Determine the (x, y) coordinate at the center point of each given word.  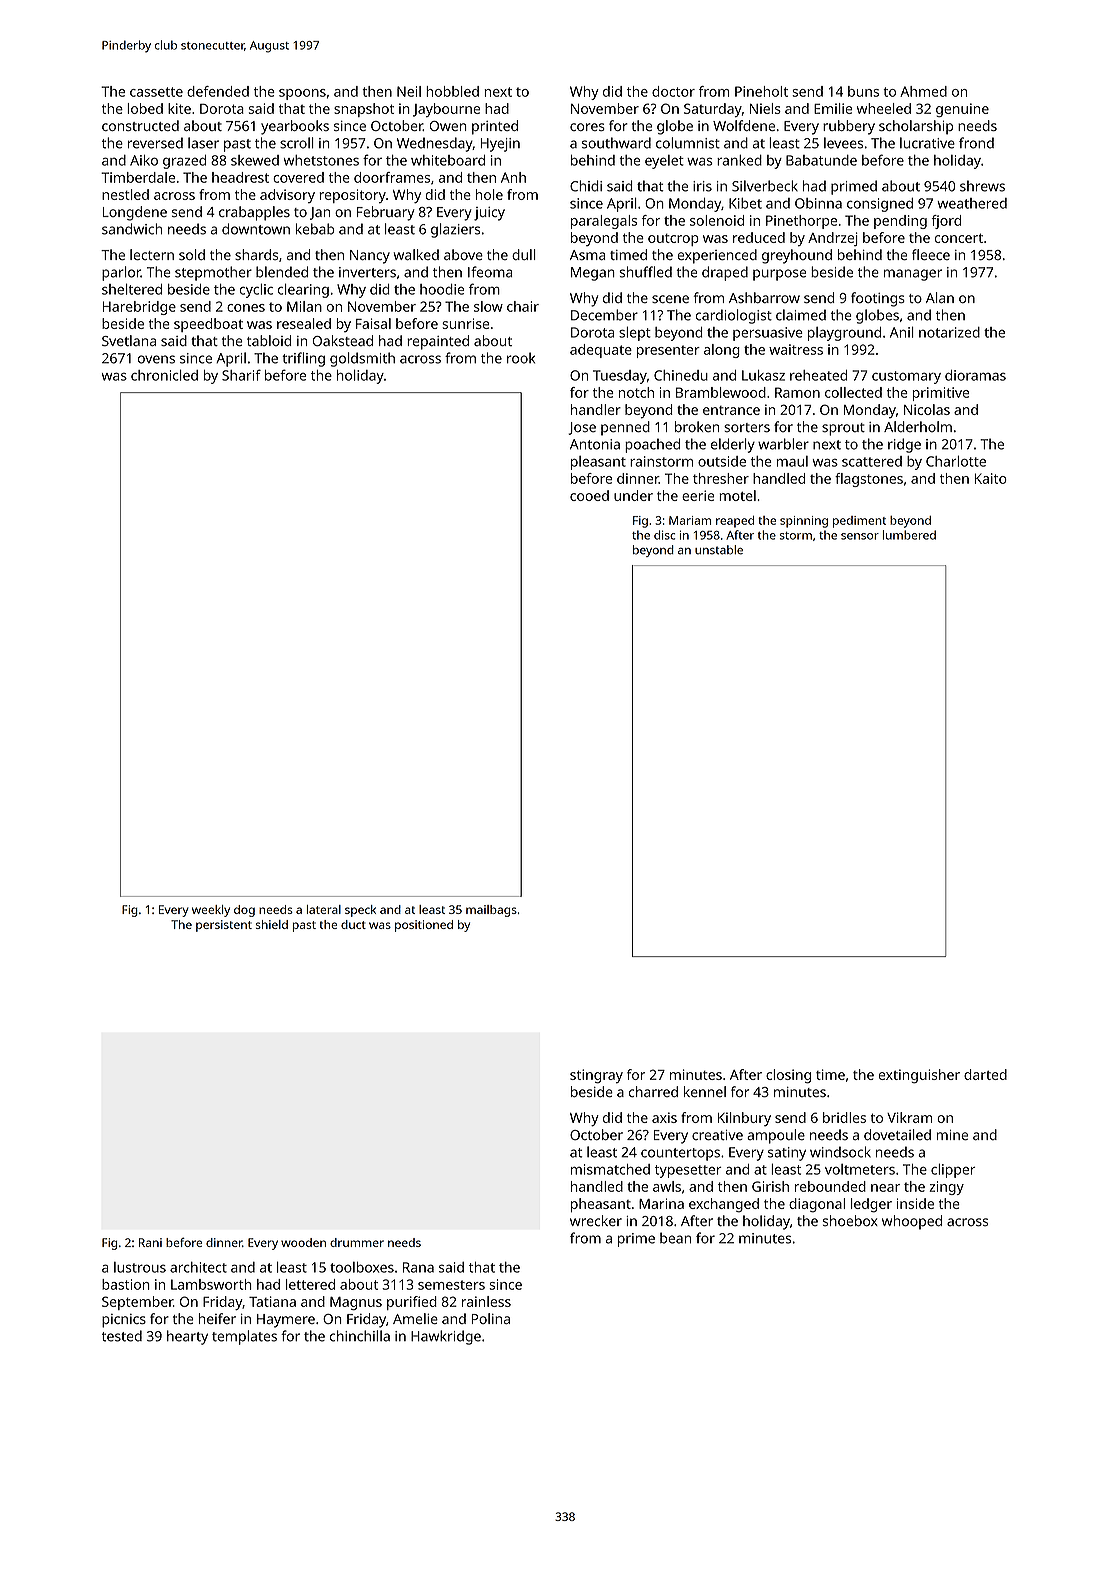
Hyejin (500, 145)
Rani (150, 1242)
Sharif (241, 375)
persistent (224, 926)
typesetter (688, 1171)
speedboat (208, 325)
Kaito (990, 478)
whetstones (321, 160)
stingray (596, 1076)
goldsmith (362, 359)
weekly (211, 911)
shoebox (850, 1221)
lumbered (909, 535)
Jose (582, 428)
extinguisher (919, 1076)
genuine (962, 110)
